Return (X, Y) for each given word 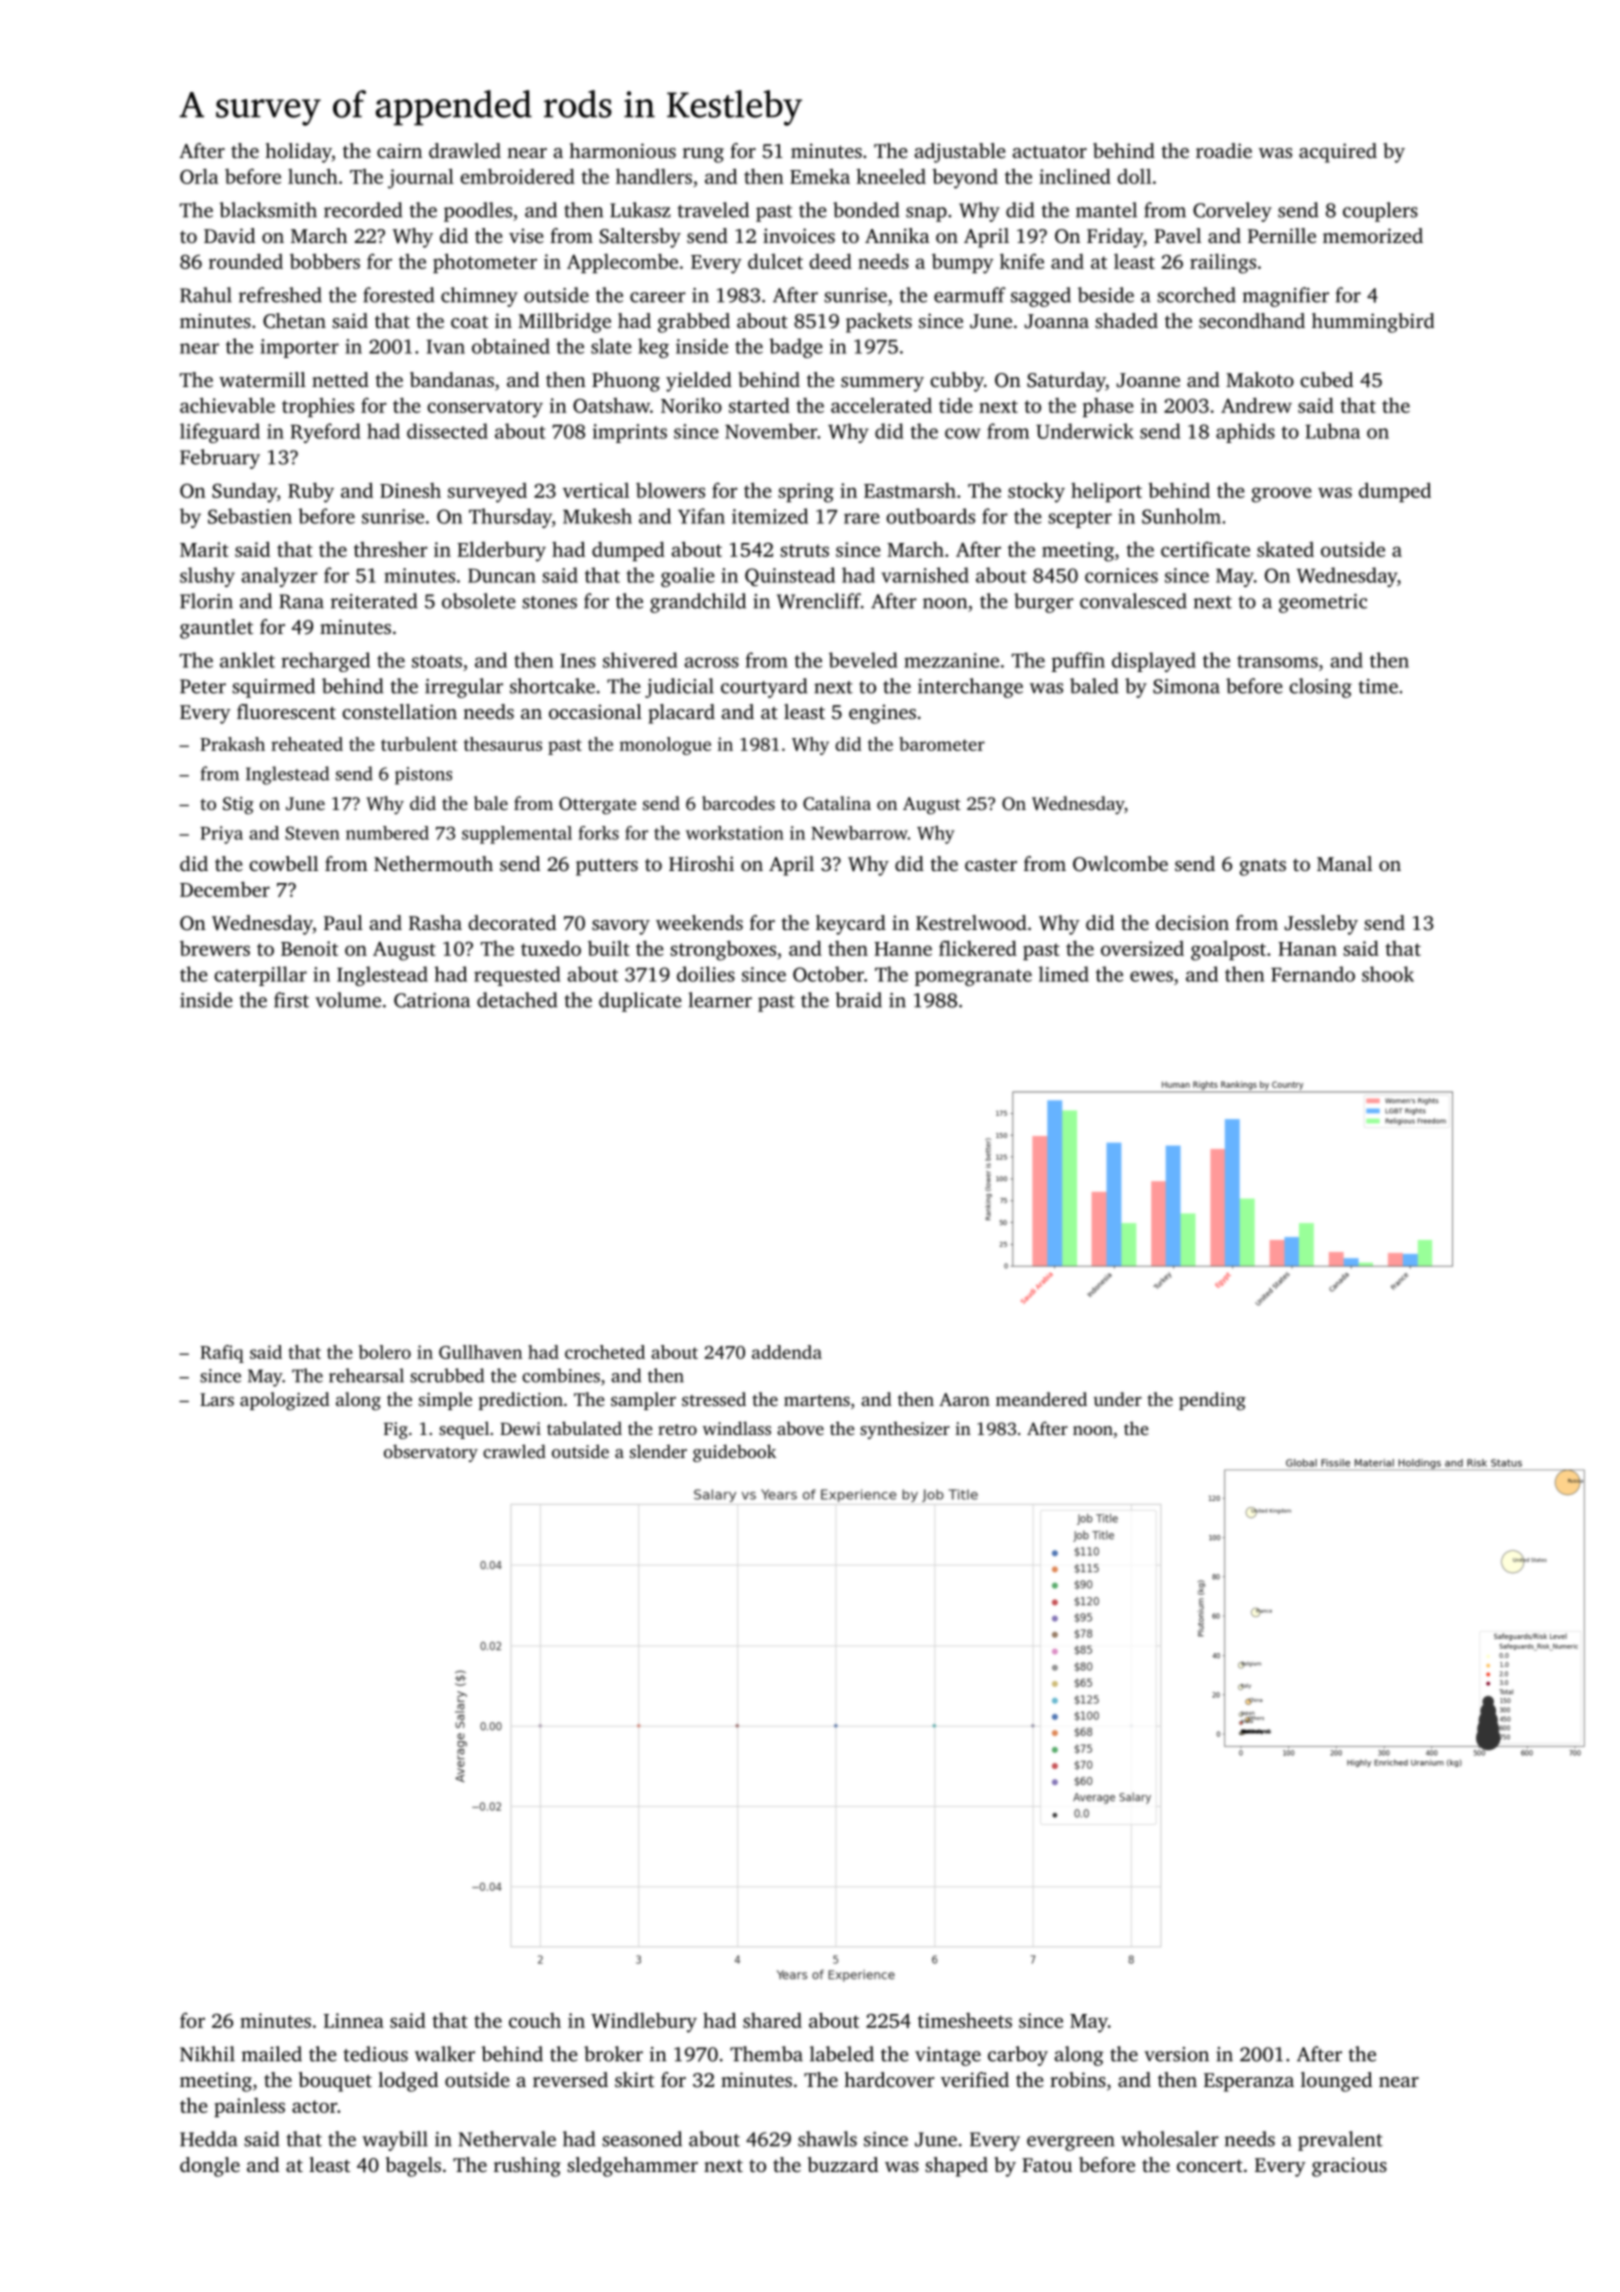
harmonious (622, 150)
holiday (298, 153)
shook (1388, 974)
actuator (1049, 152)
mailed (272, 2054)
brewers (215, 948)
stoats (437, 661)
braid (858, 1000)
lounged (1336, 2082)
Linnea (354, 2020)
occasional (595, 711)
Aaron (964, 1399)
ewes (1151, 976)
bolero (385, 1352)
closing (1320, 688)
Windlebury (644, 2022)
